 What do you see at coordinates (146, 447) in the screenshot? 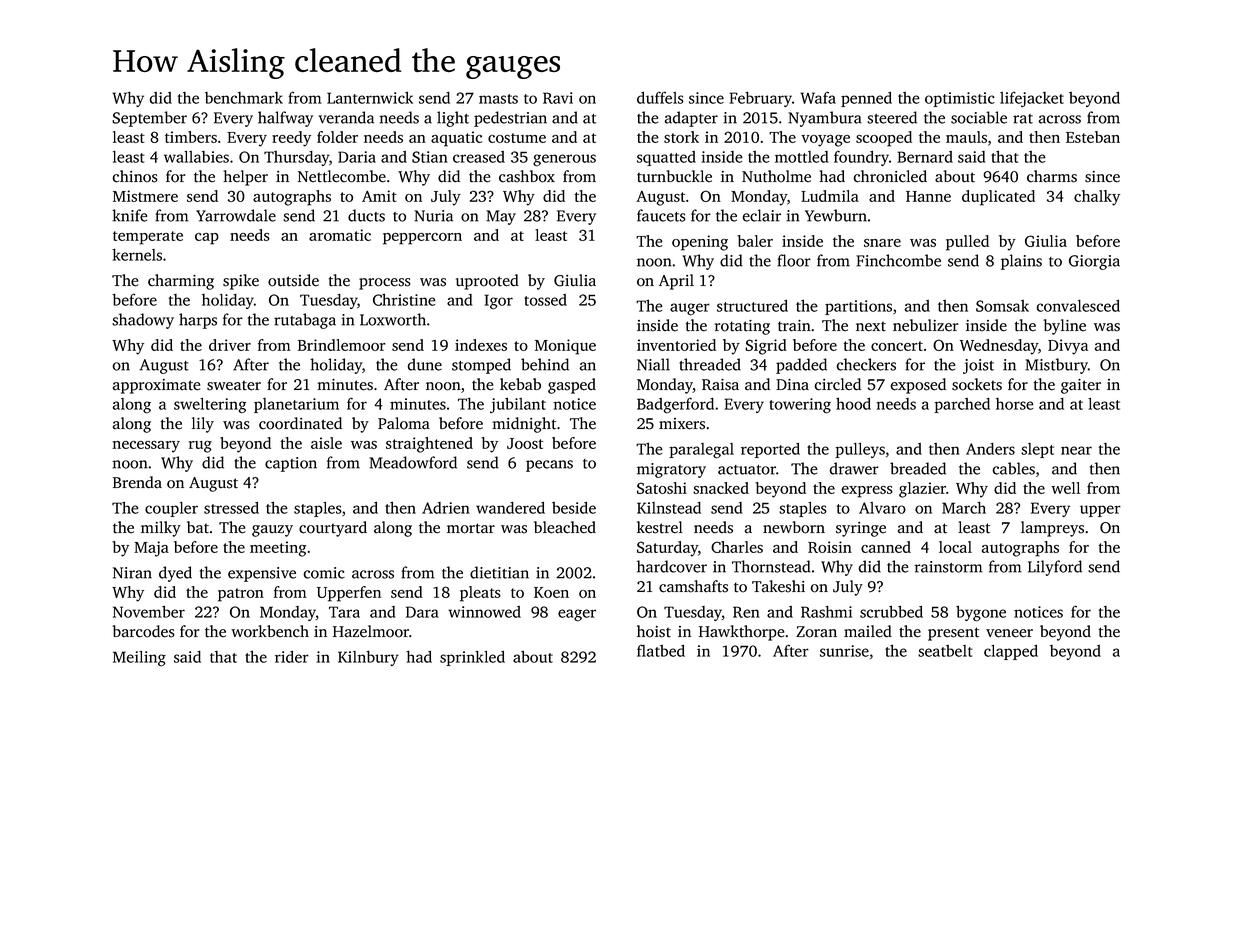
I see `necessary` at bounding box center [146, 447].
